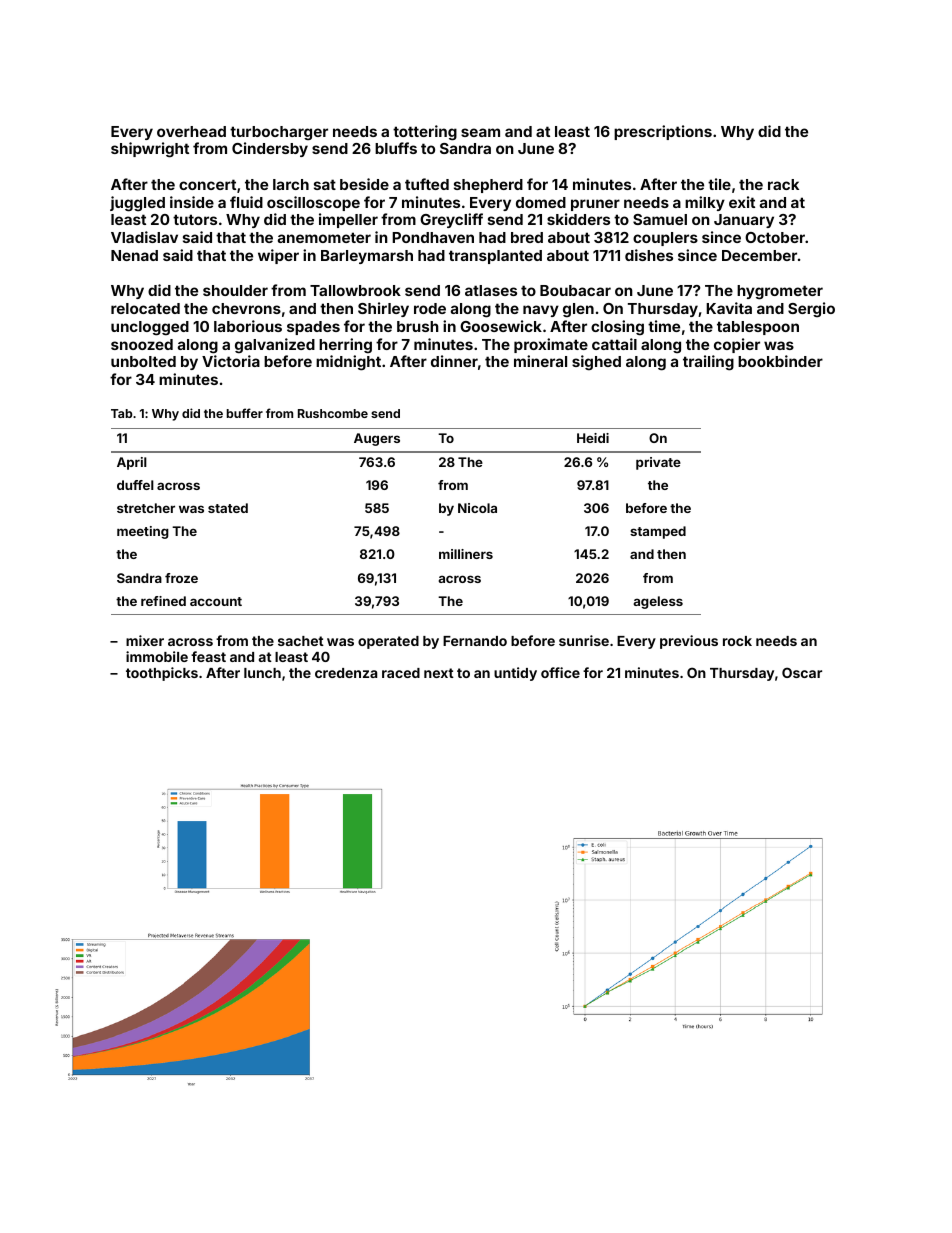  What do you see at coordinates (780, 292) in the page?
I see `hygrometer` at bounding box center [780, 292].
